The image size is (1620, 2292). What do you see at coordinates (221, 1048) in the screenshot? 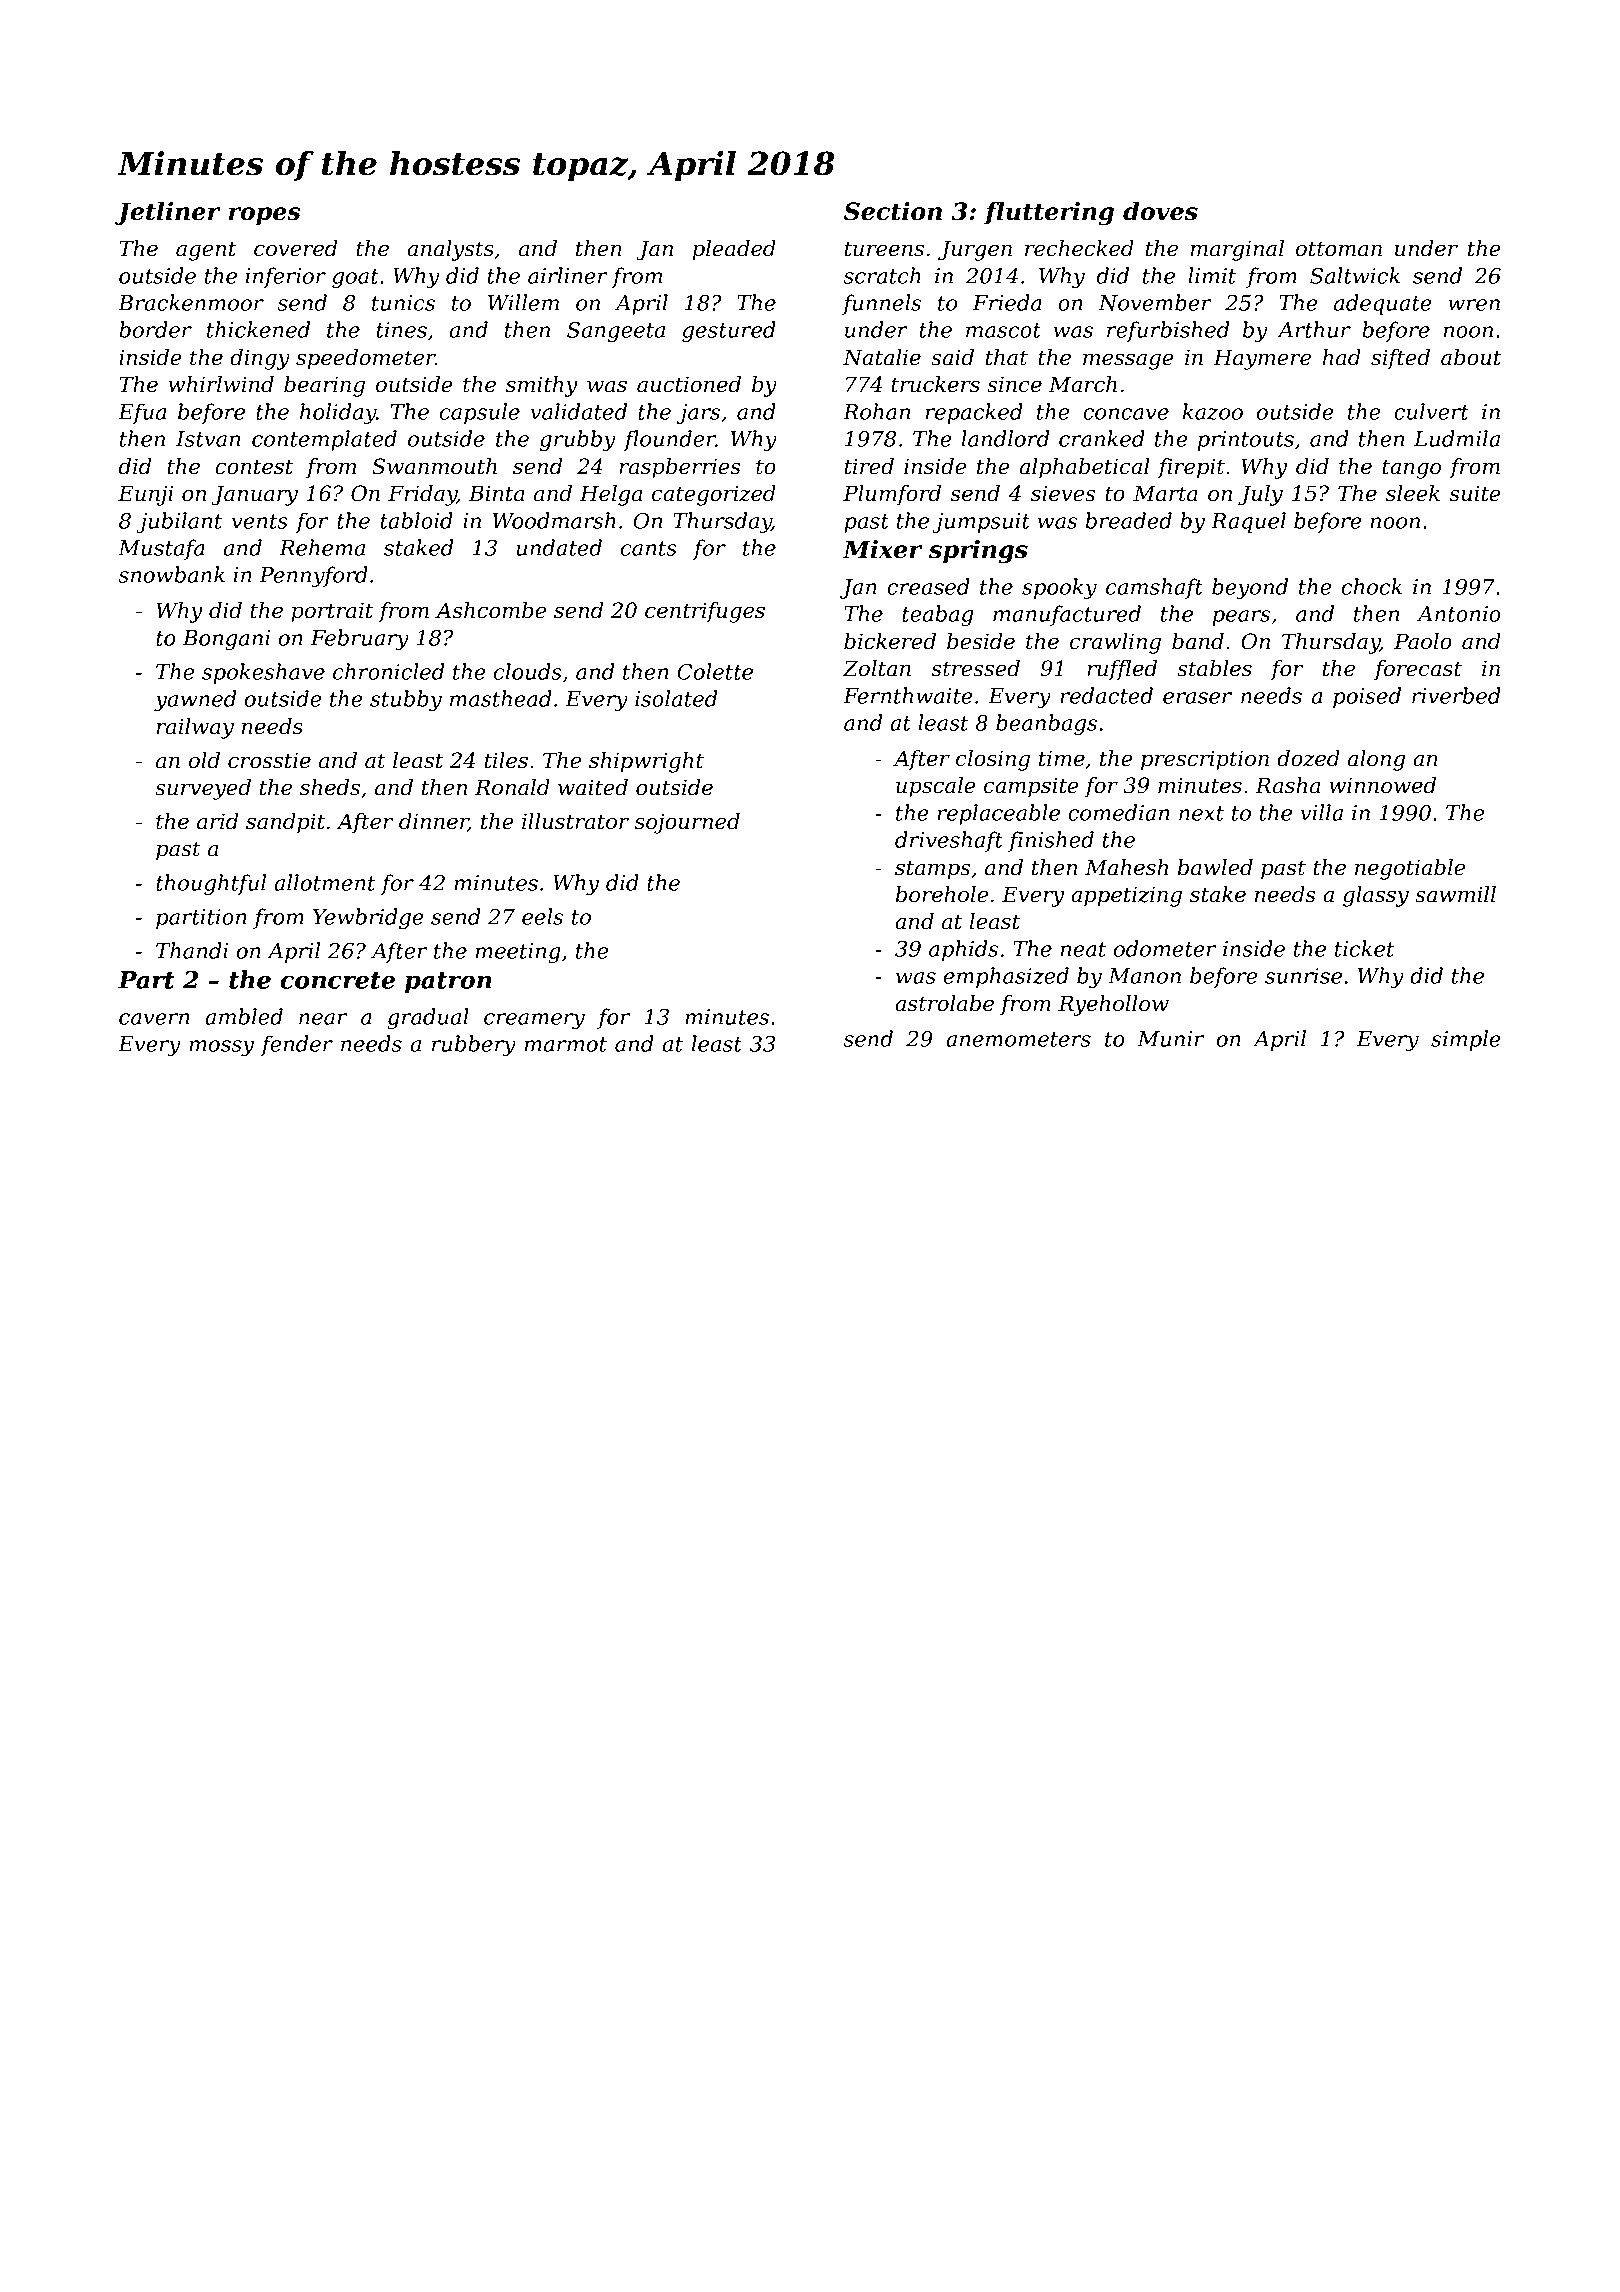
I see `mossy` at bounding box center [221, 1048].
